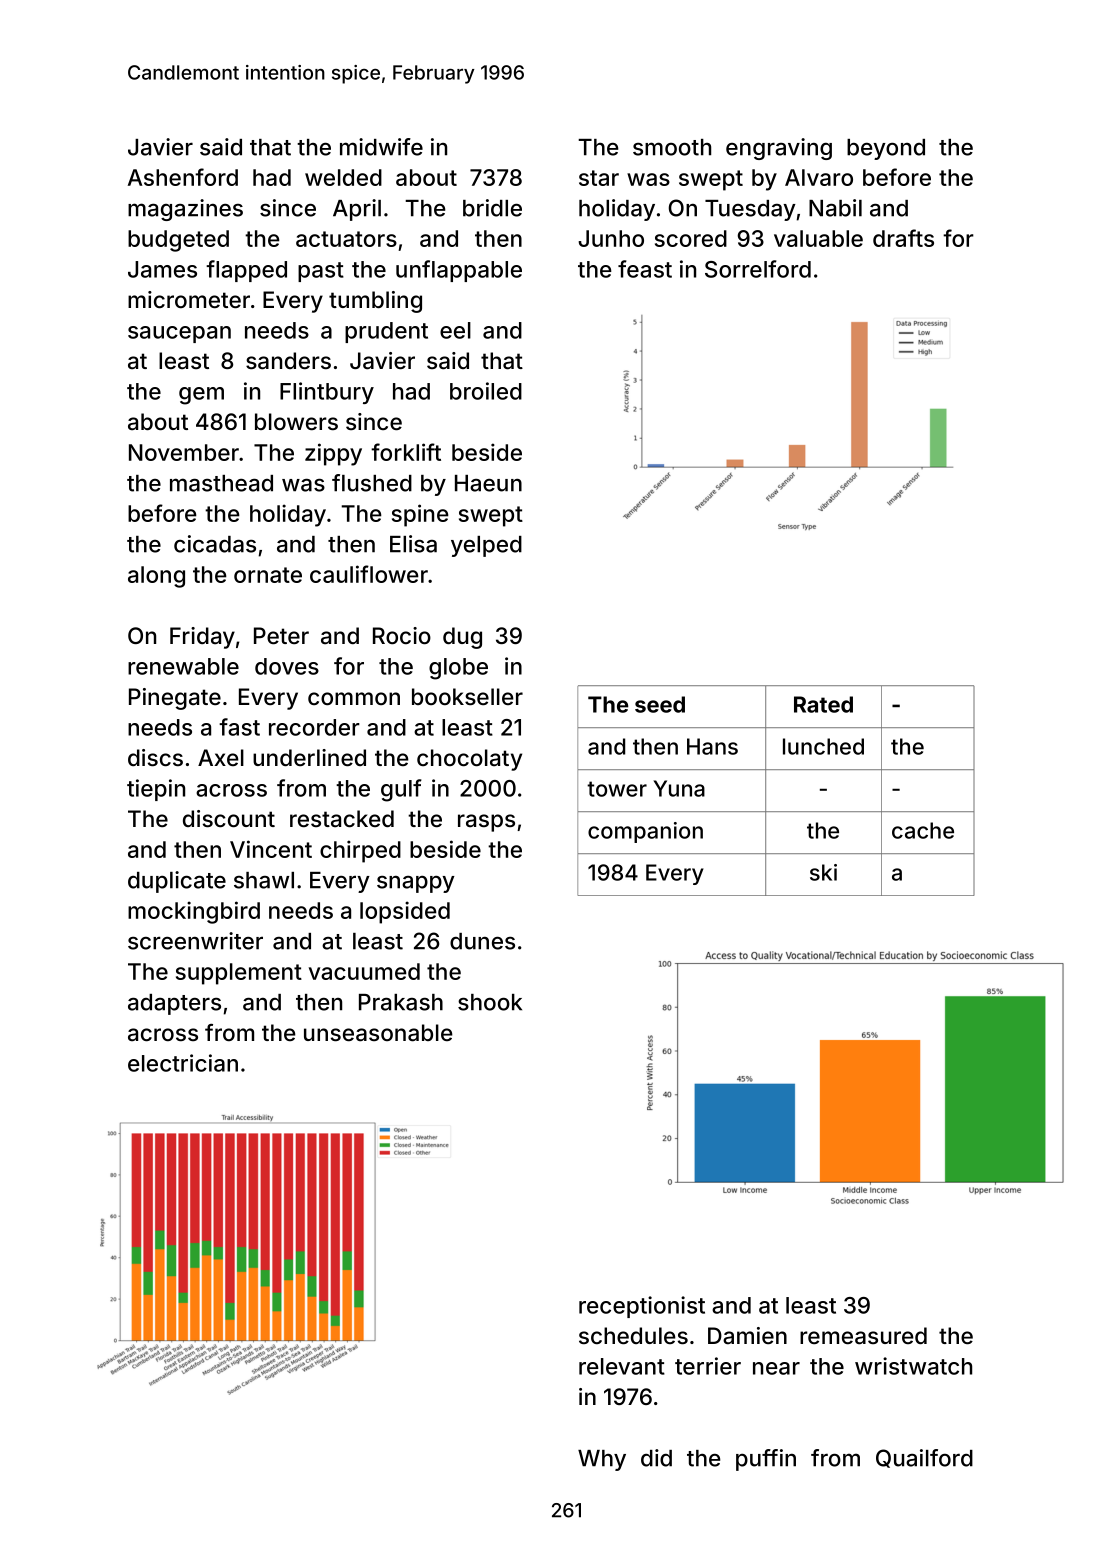 This page has height=1564, width=1101. Describe the element at coordinates (818, 238) in the page. I see `valuable` at that location.
